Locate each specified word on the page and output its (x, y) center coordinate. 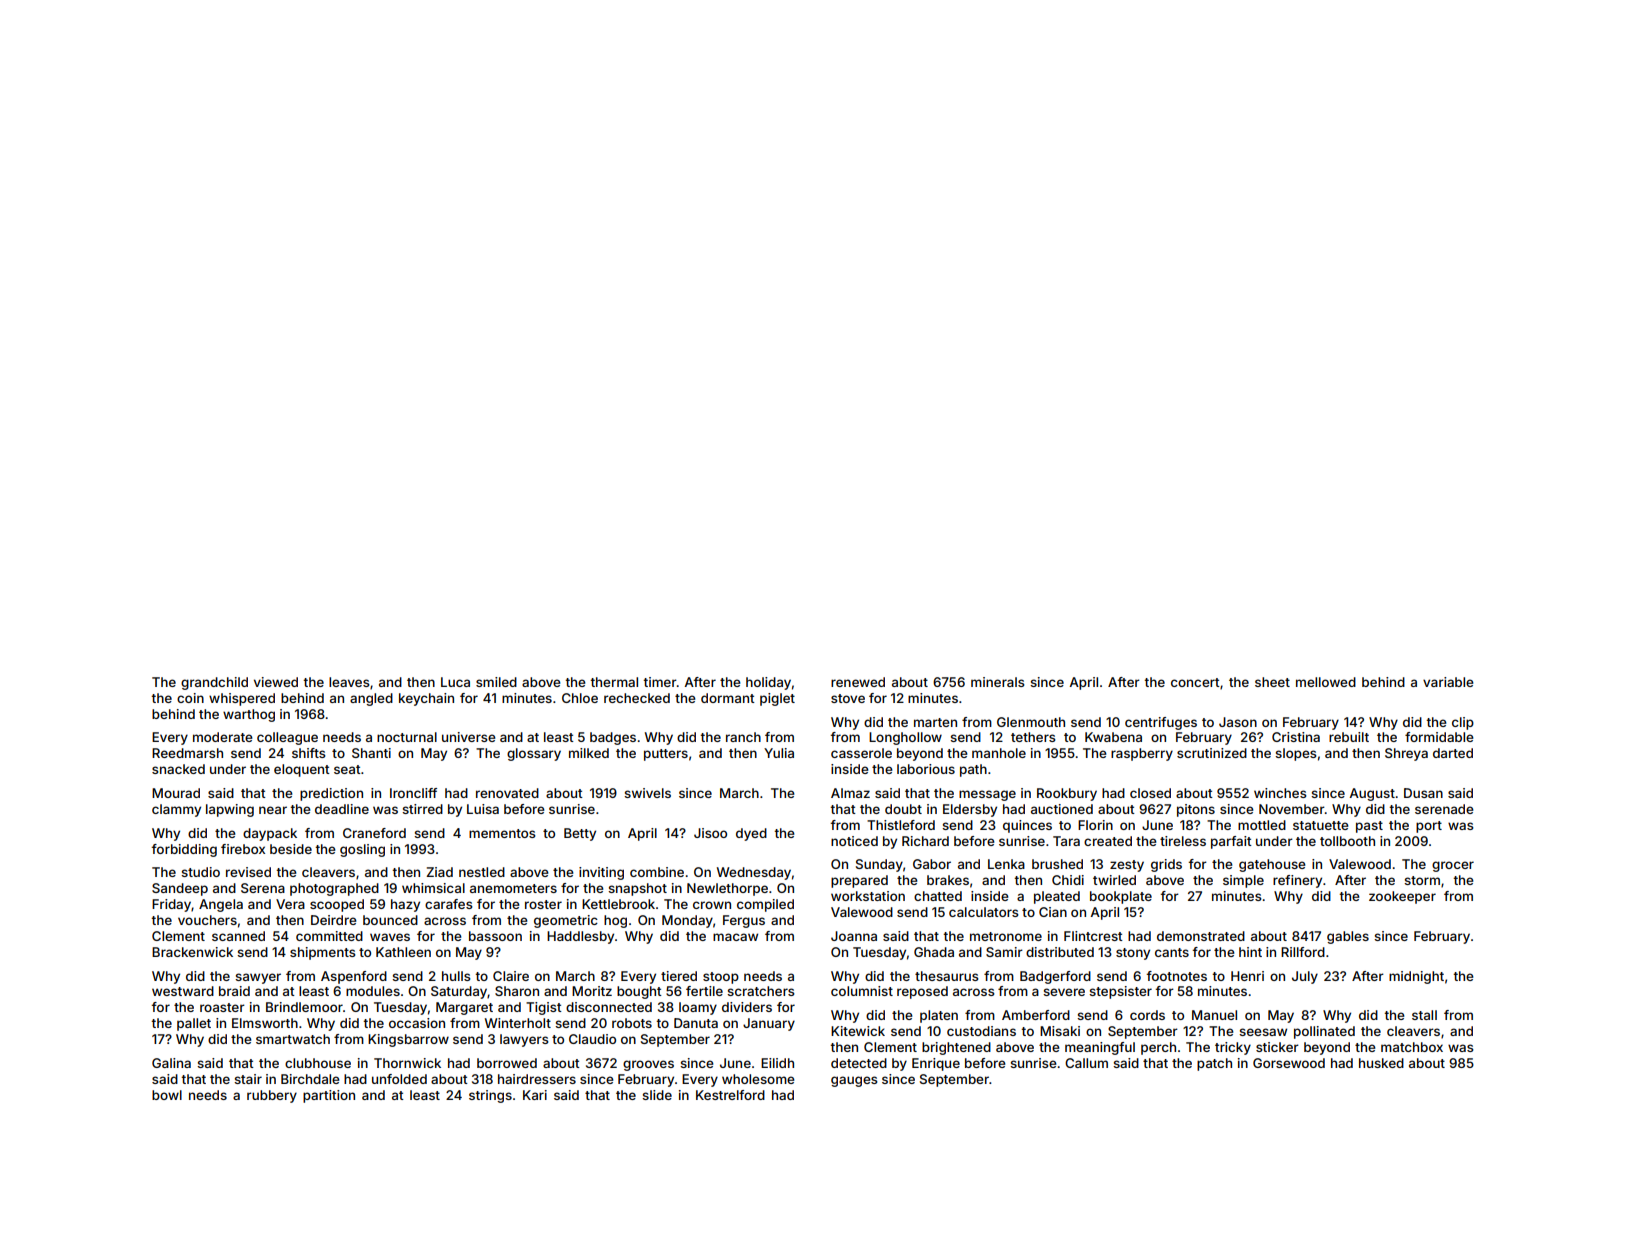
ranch (743, 737)
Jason (1238, 722)
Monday (687, 921)
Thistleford (901, 825)
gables (1348, 937)
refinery (1297, 881)
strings (490, 1096)
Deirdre (333, 920)
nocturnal (407, 737)
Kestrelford (730, 1095)
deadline (342, 809)
